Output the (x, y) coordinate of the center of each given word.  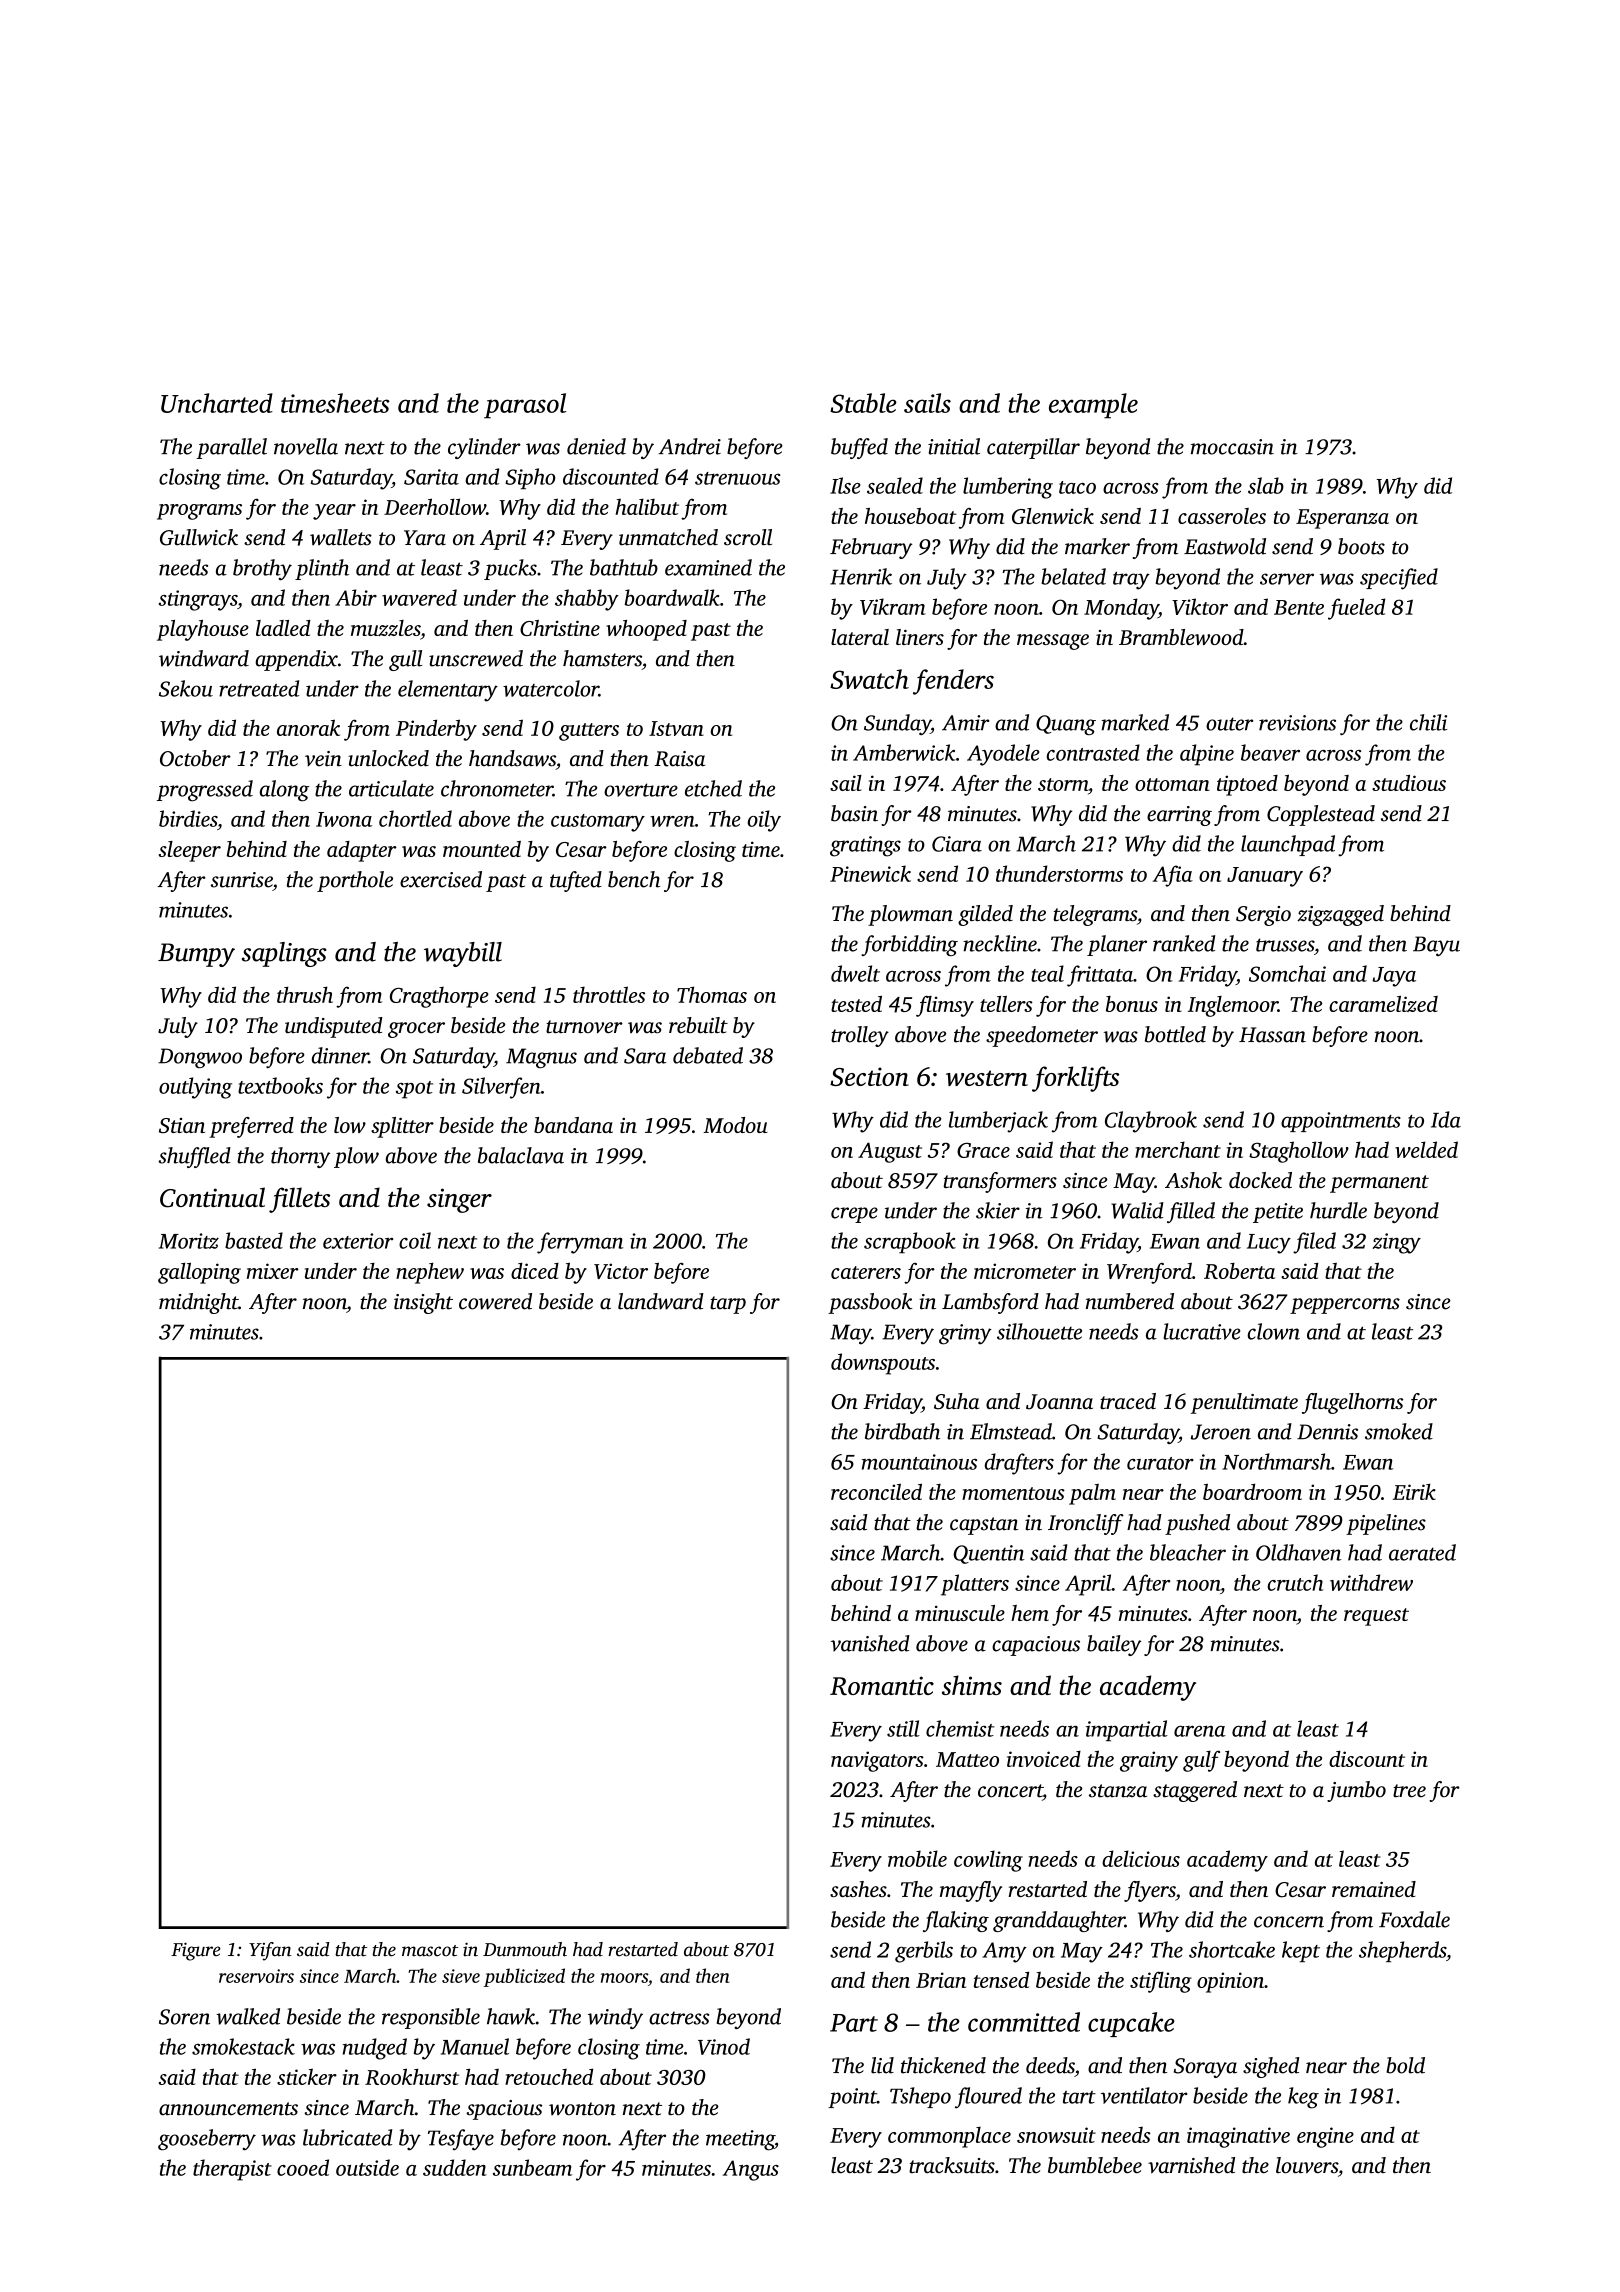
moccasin (1232, 447)
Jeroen (1221, 1432)
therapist (232, 2170)
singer (459, 1200)
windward (204, 658)
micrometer (1025, 1271)
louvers (1307, 2165)
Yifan (270, 1951)
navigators (877, 1761)
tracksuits (952, 2165)
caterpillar (1033, 448)
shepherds (1402, 1951)
